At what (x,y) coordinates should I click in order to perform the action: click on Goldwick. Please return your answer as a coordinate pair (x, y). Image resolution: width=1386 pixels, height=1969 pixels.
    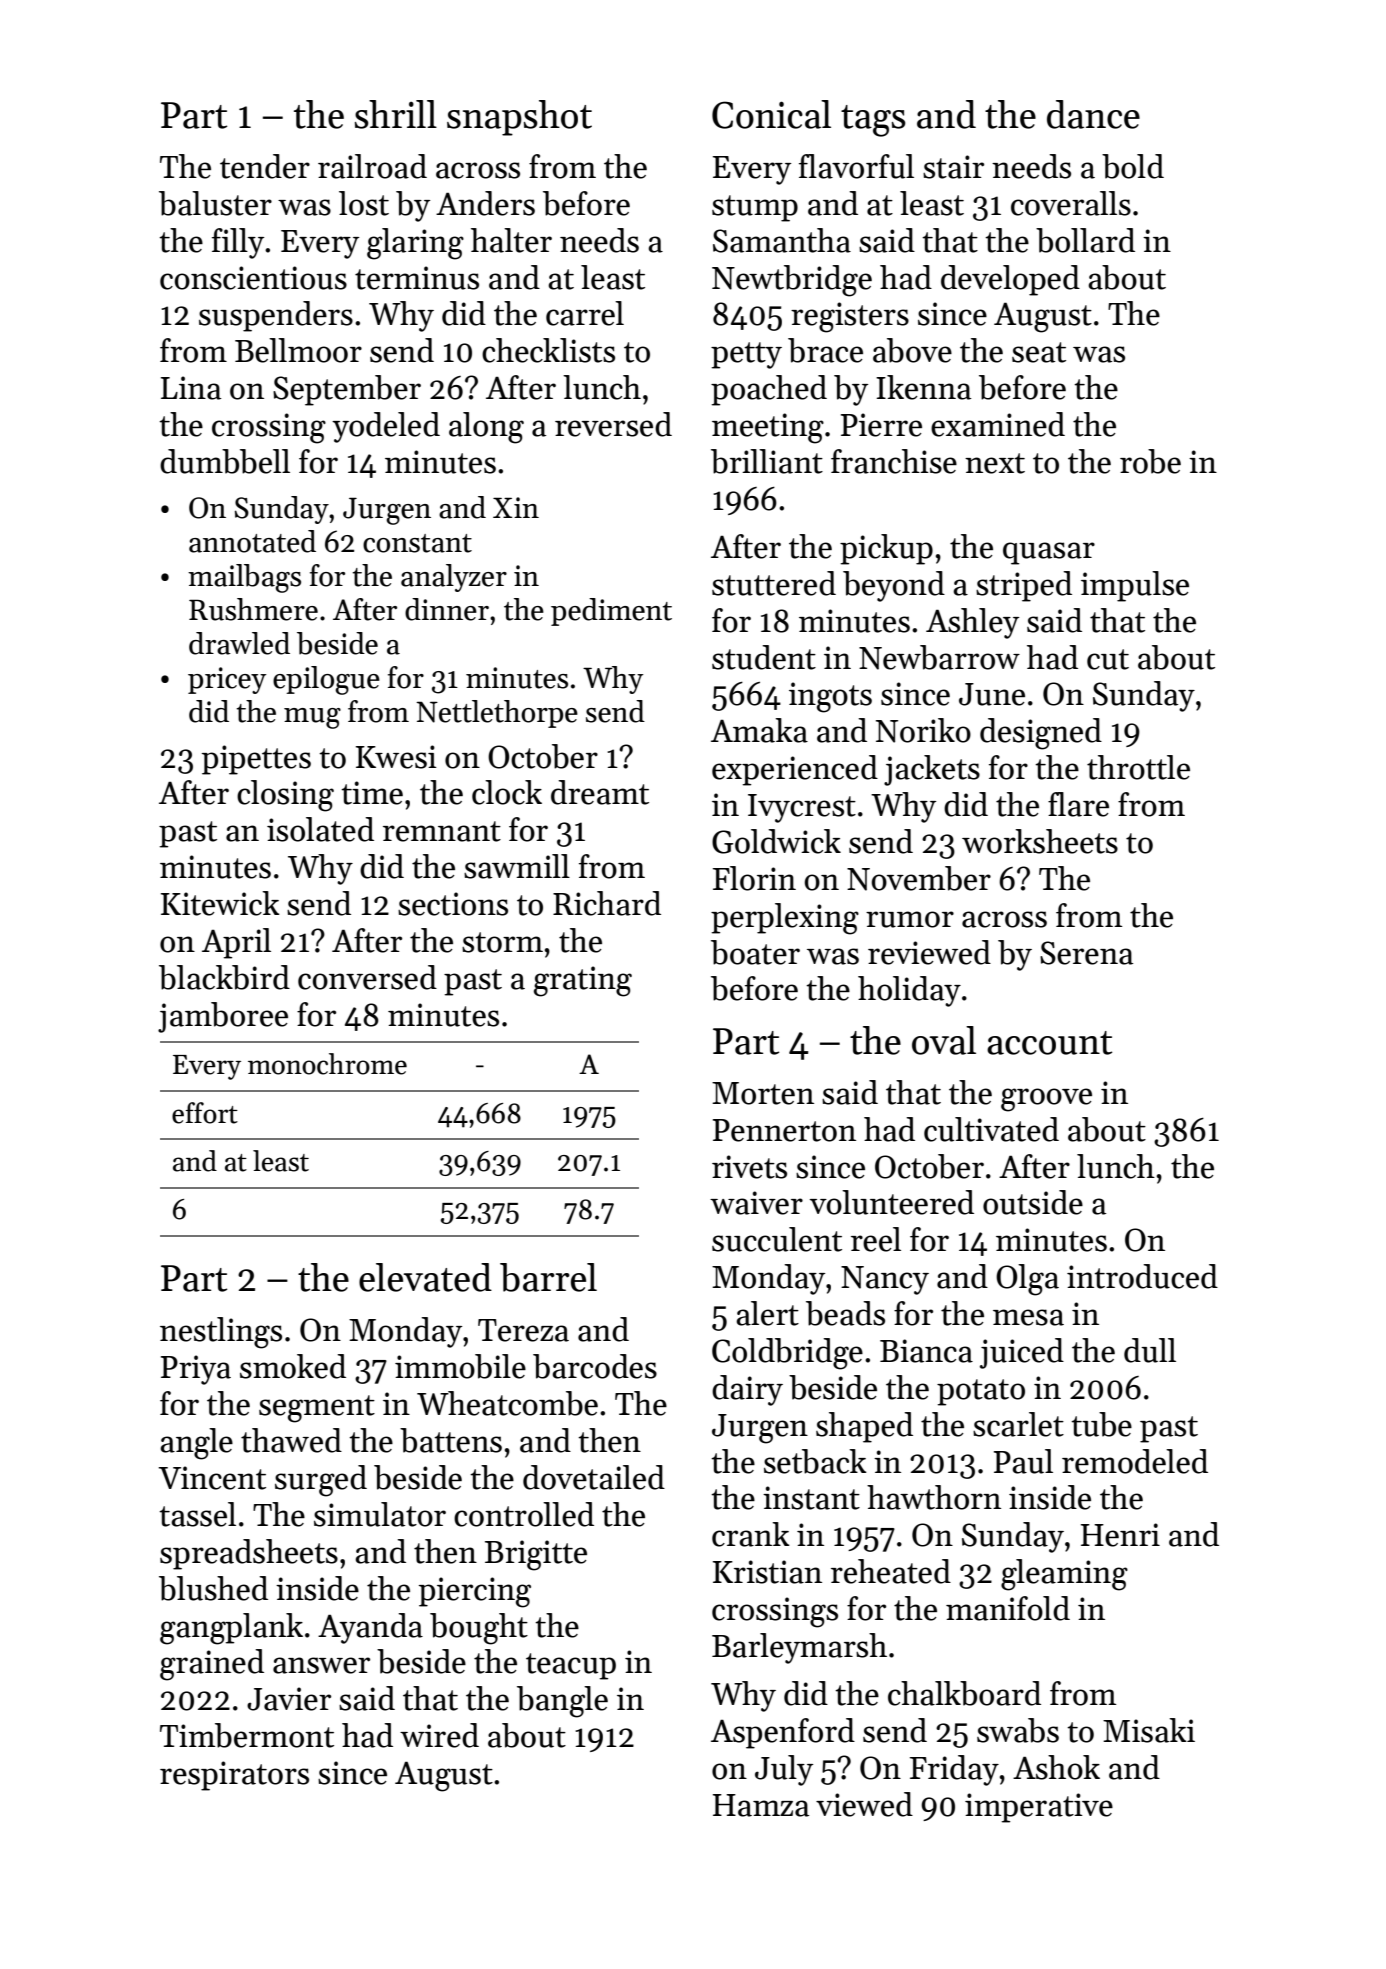
    Looking at the image, I should click on (776, 841).
